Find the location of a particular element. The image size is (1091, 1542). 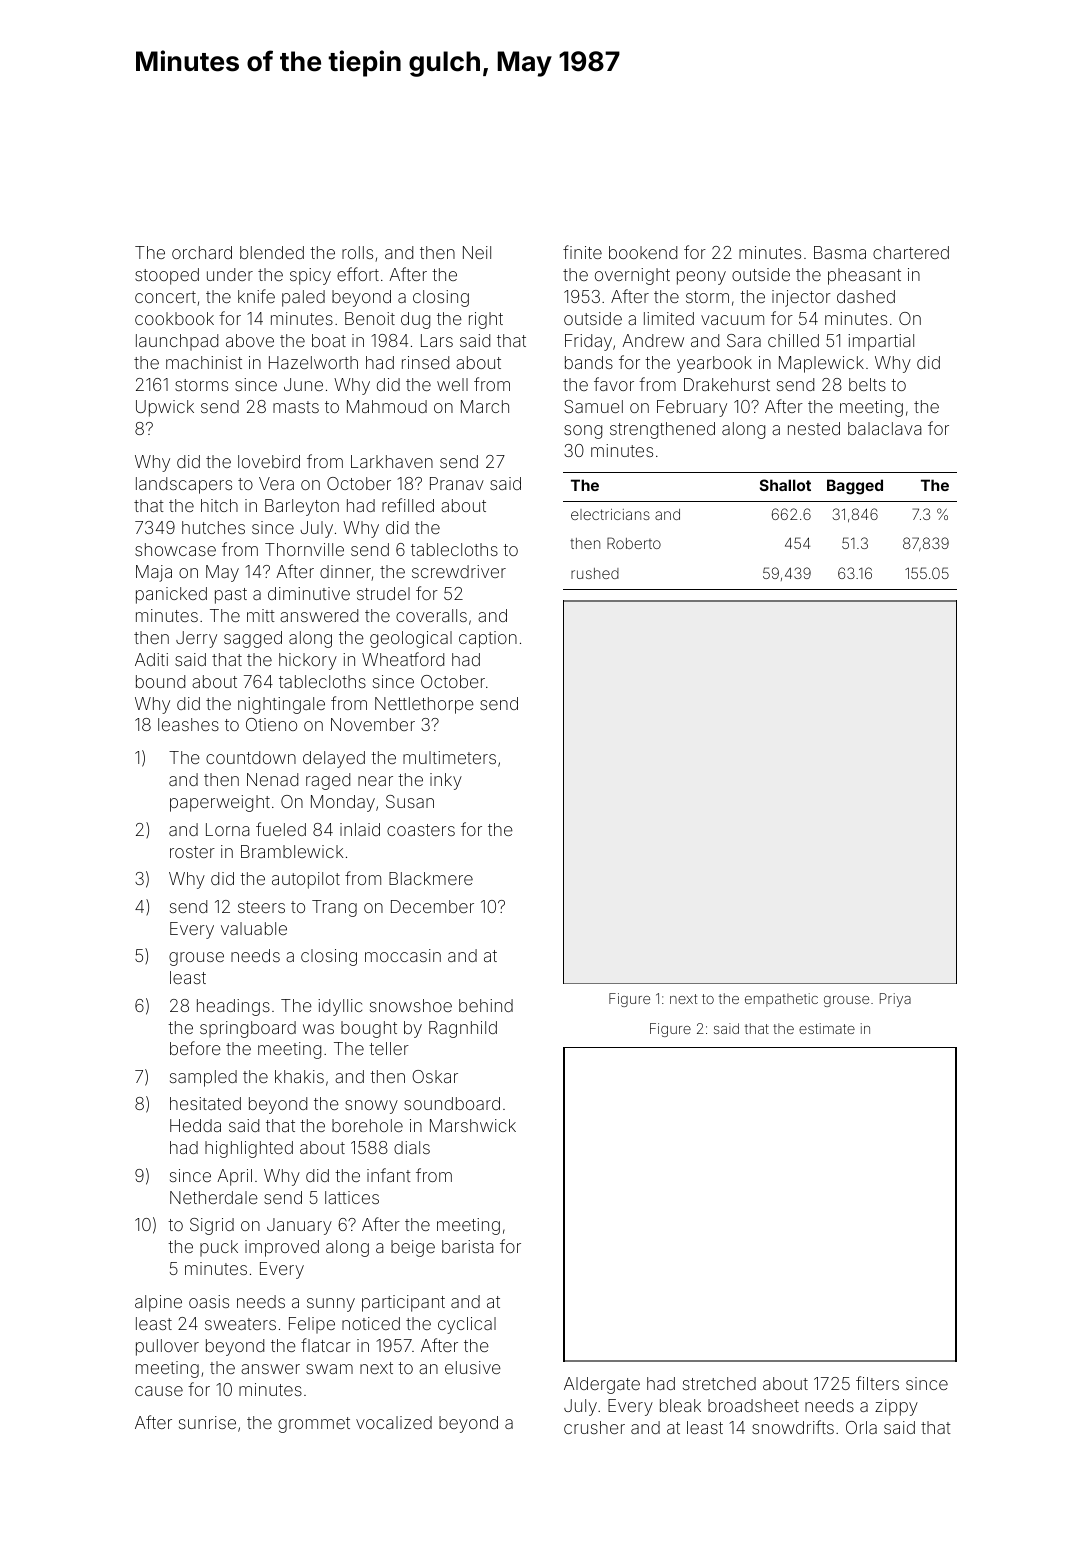

sunrise is located at coordinates (207, 1422).
